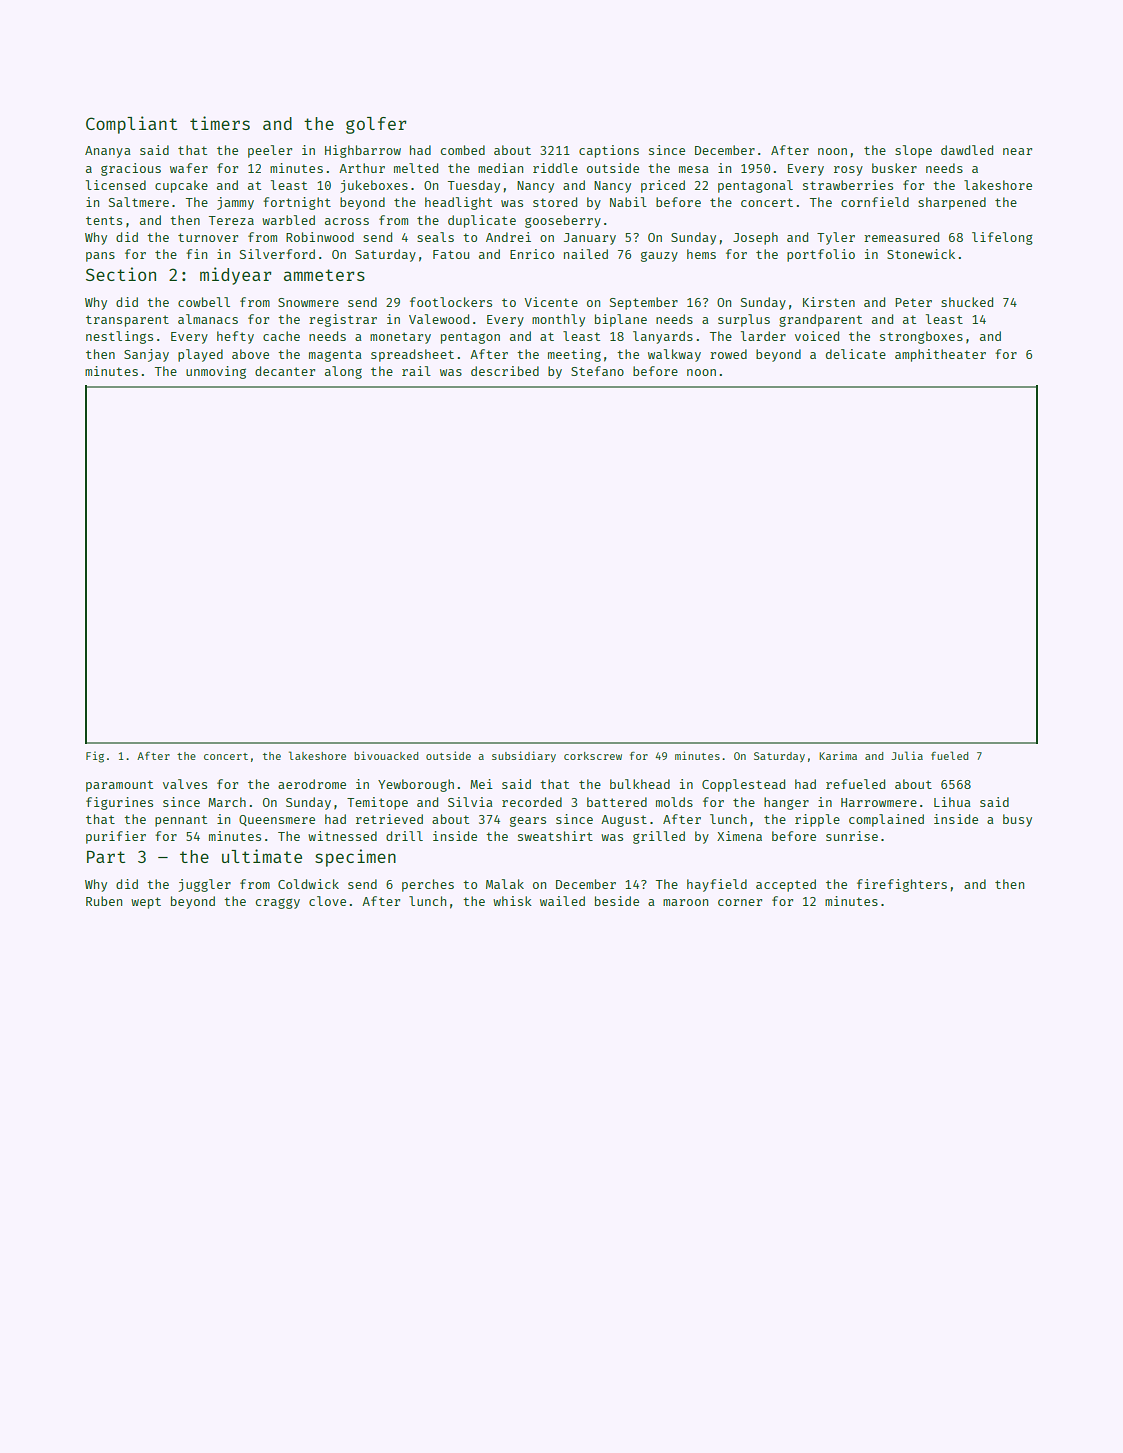  What do you see at coordinates (355, 858) in the screenshot?
I see `specimen` at bounding box center [355, 858].
